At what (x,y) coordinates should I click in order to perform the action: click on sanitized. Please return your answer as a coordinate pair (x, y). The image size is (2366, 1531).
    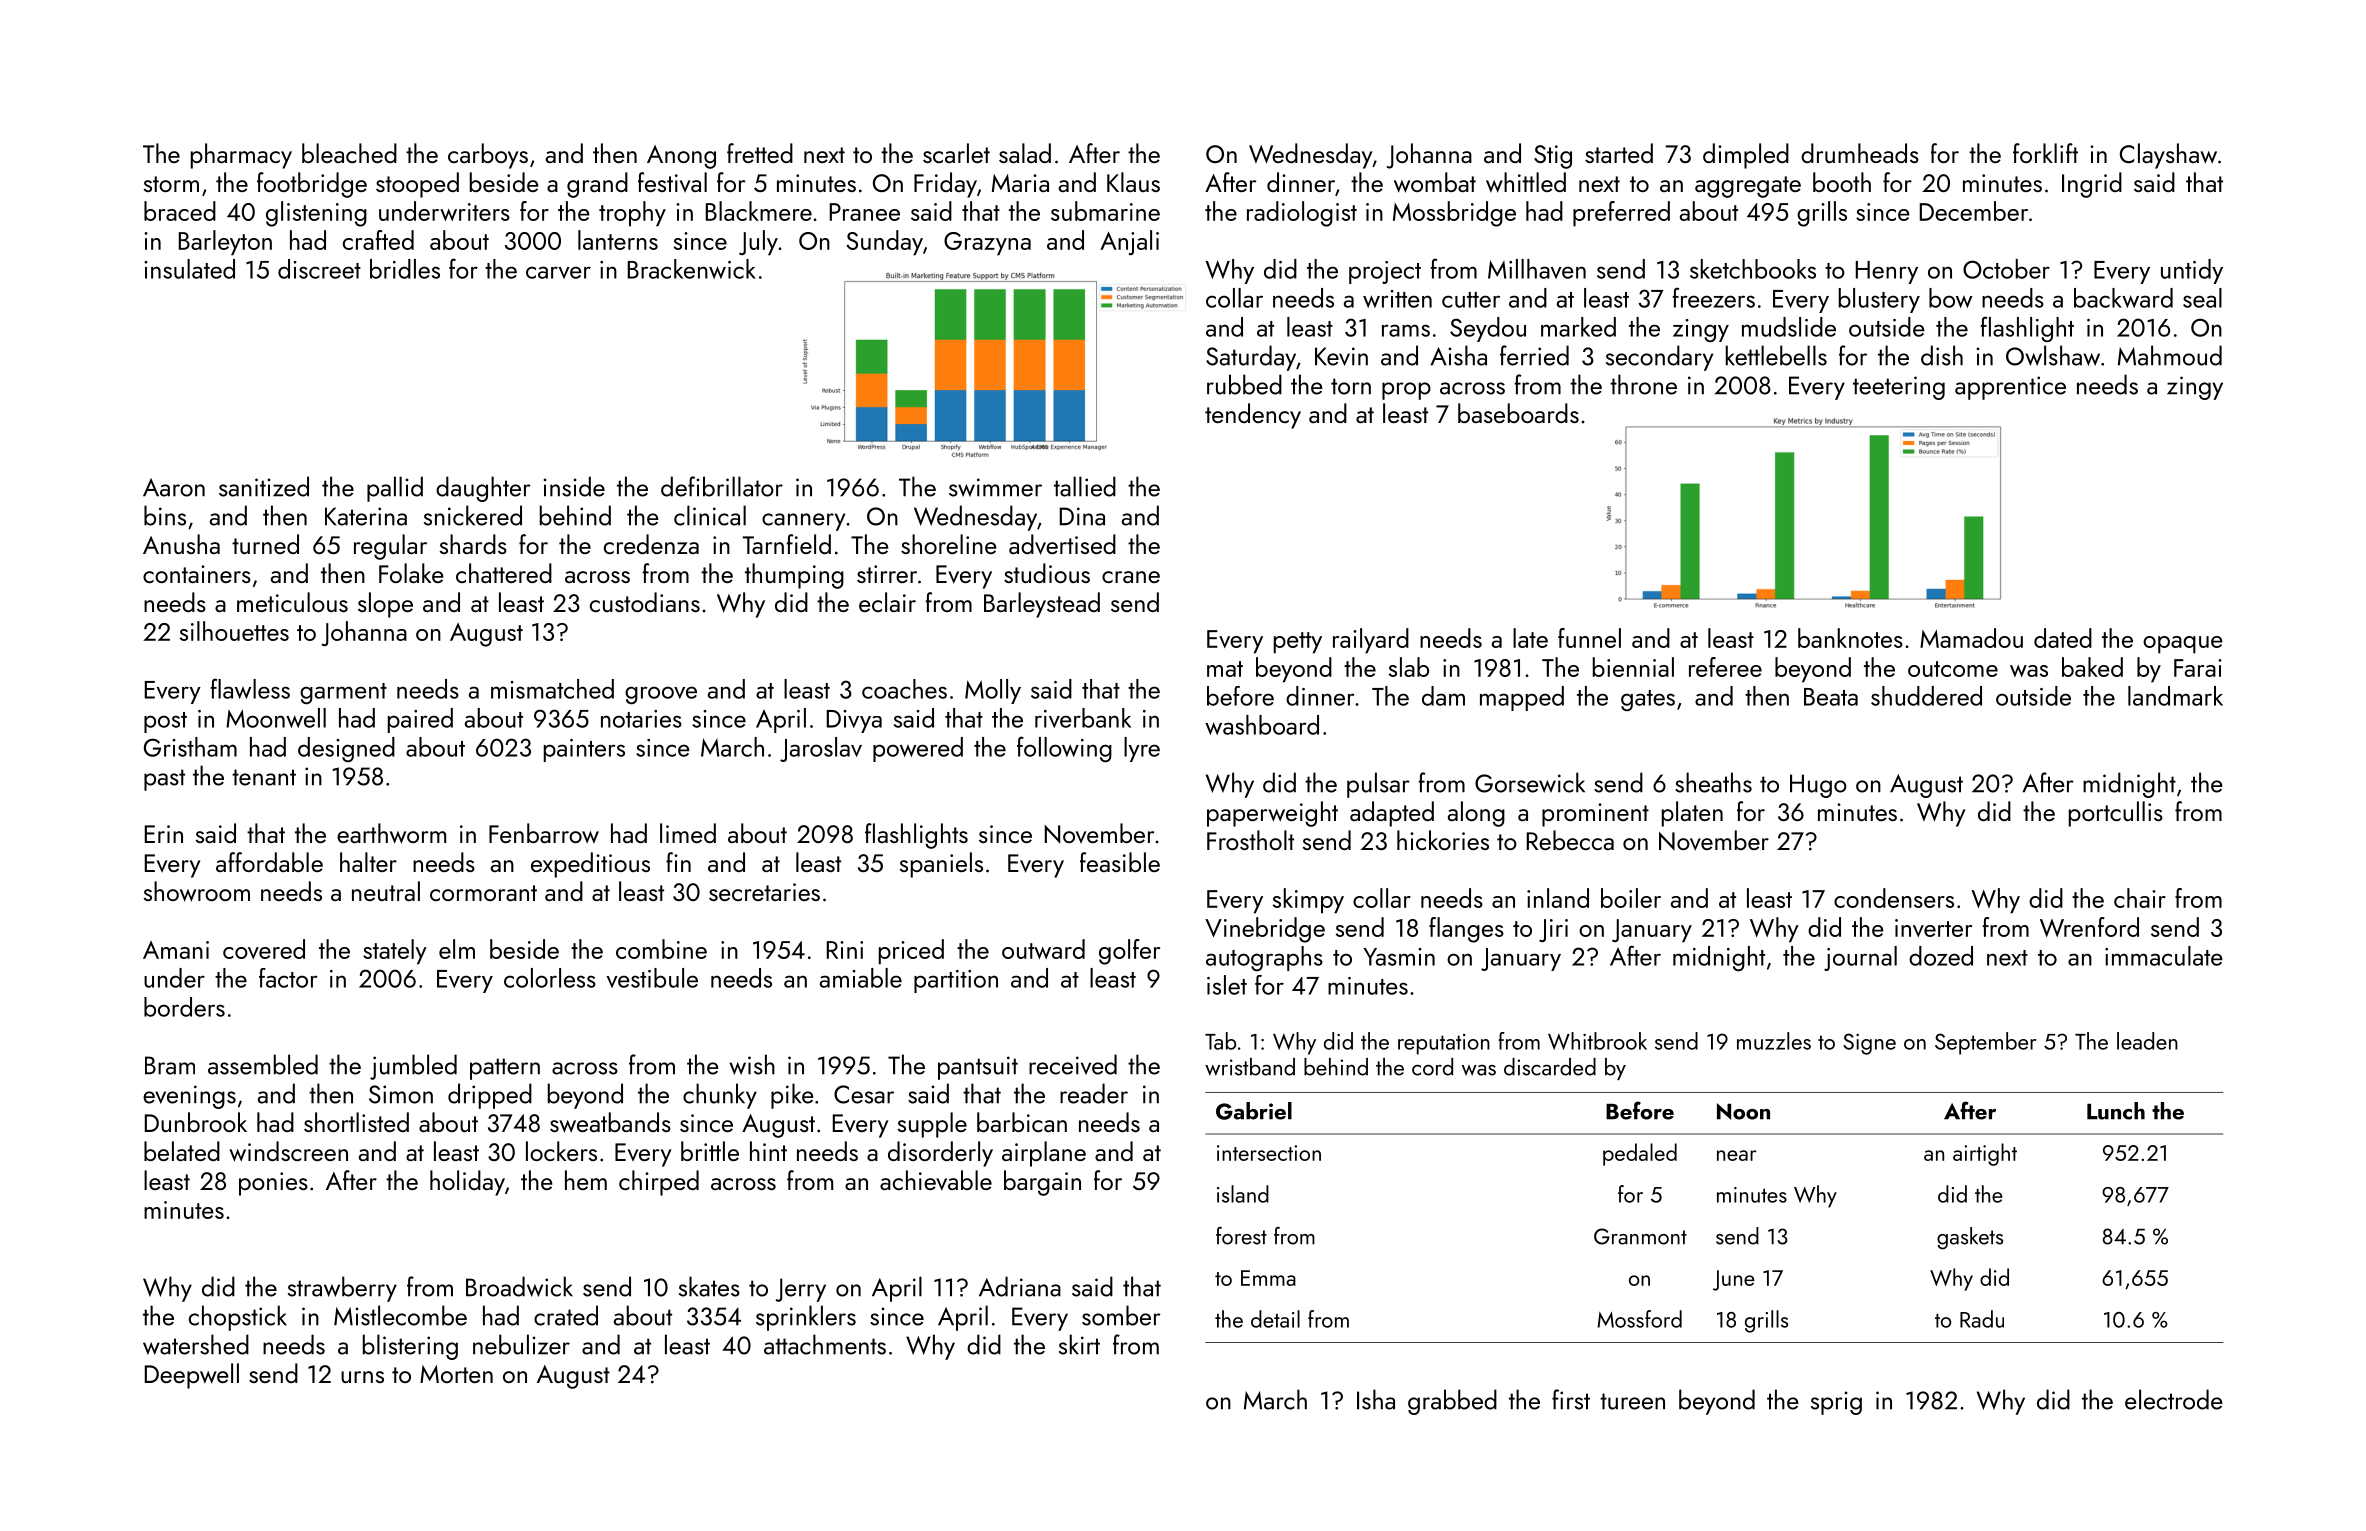
    Looking at the image, I should click on (264, 486).
